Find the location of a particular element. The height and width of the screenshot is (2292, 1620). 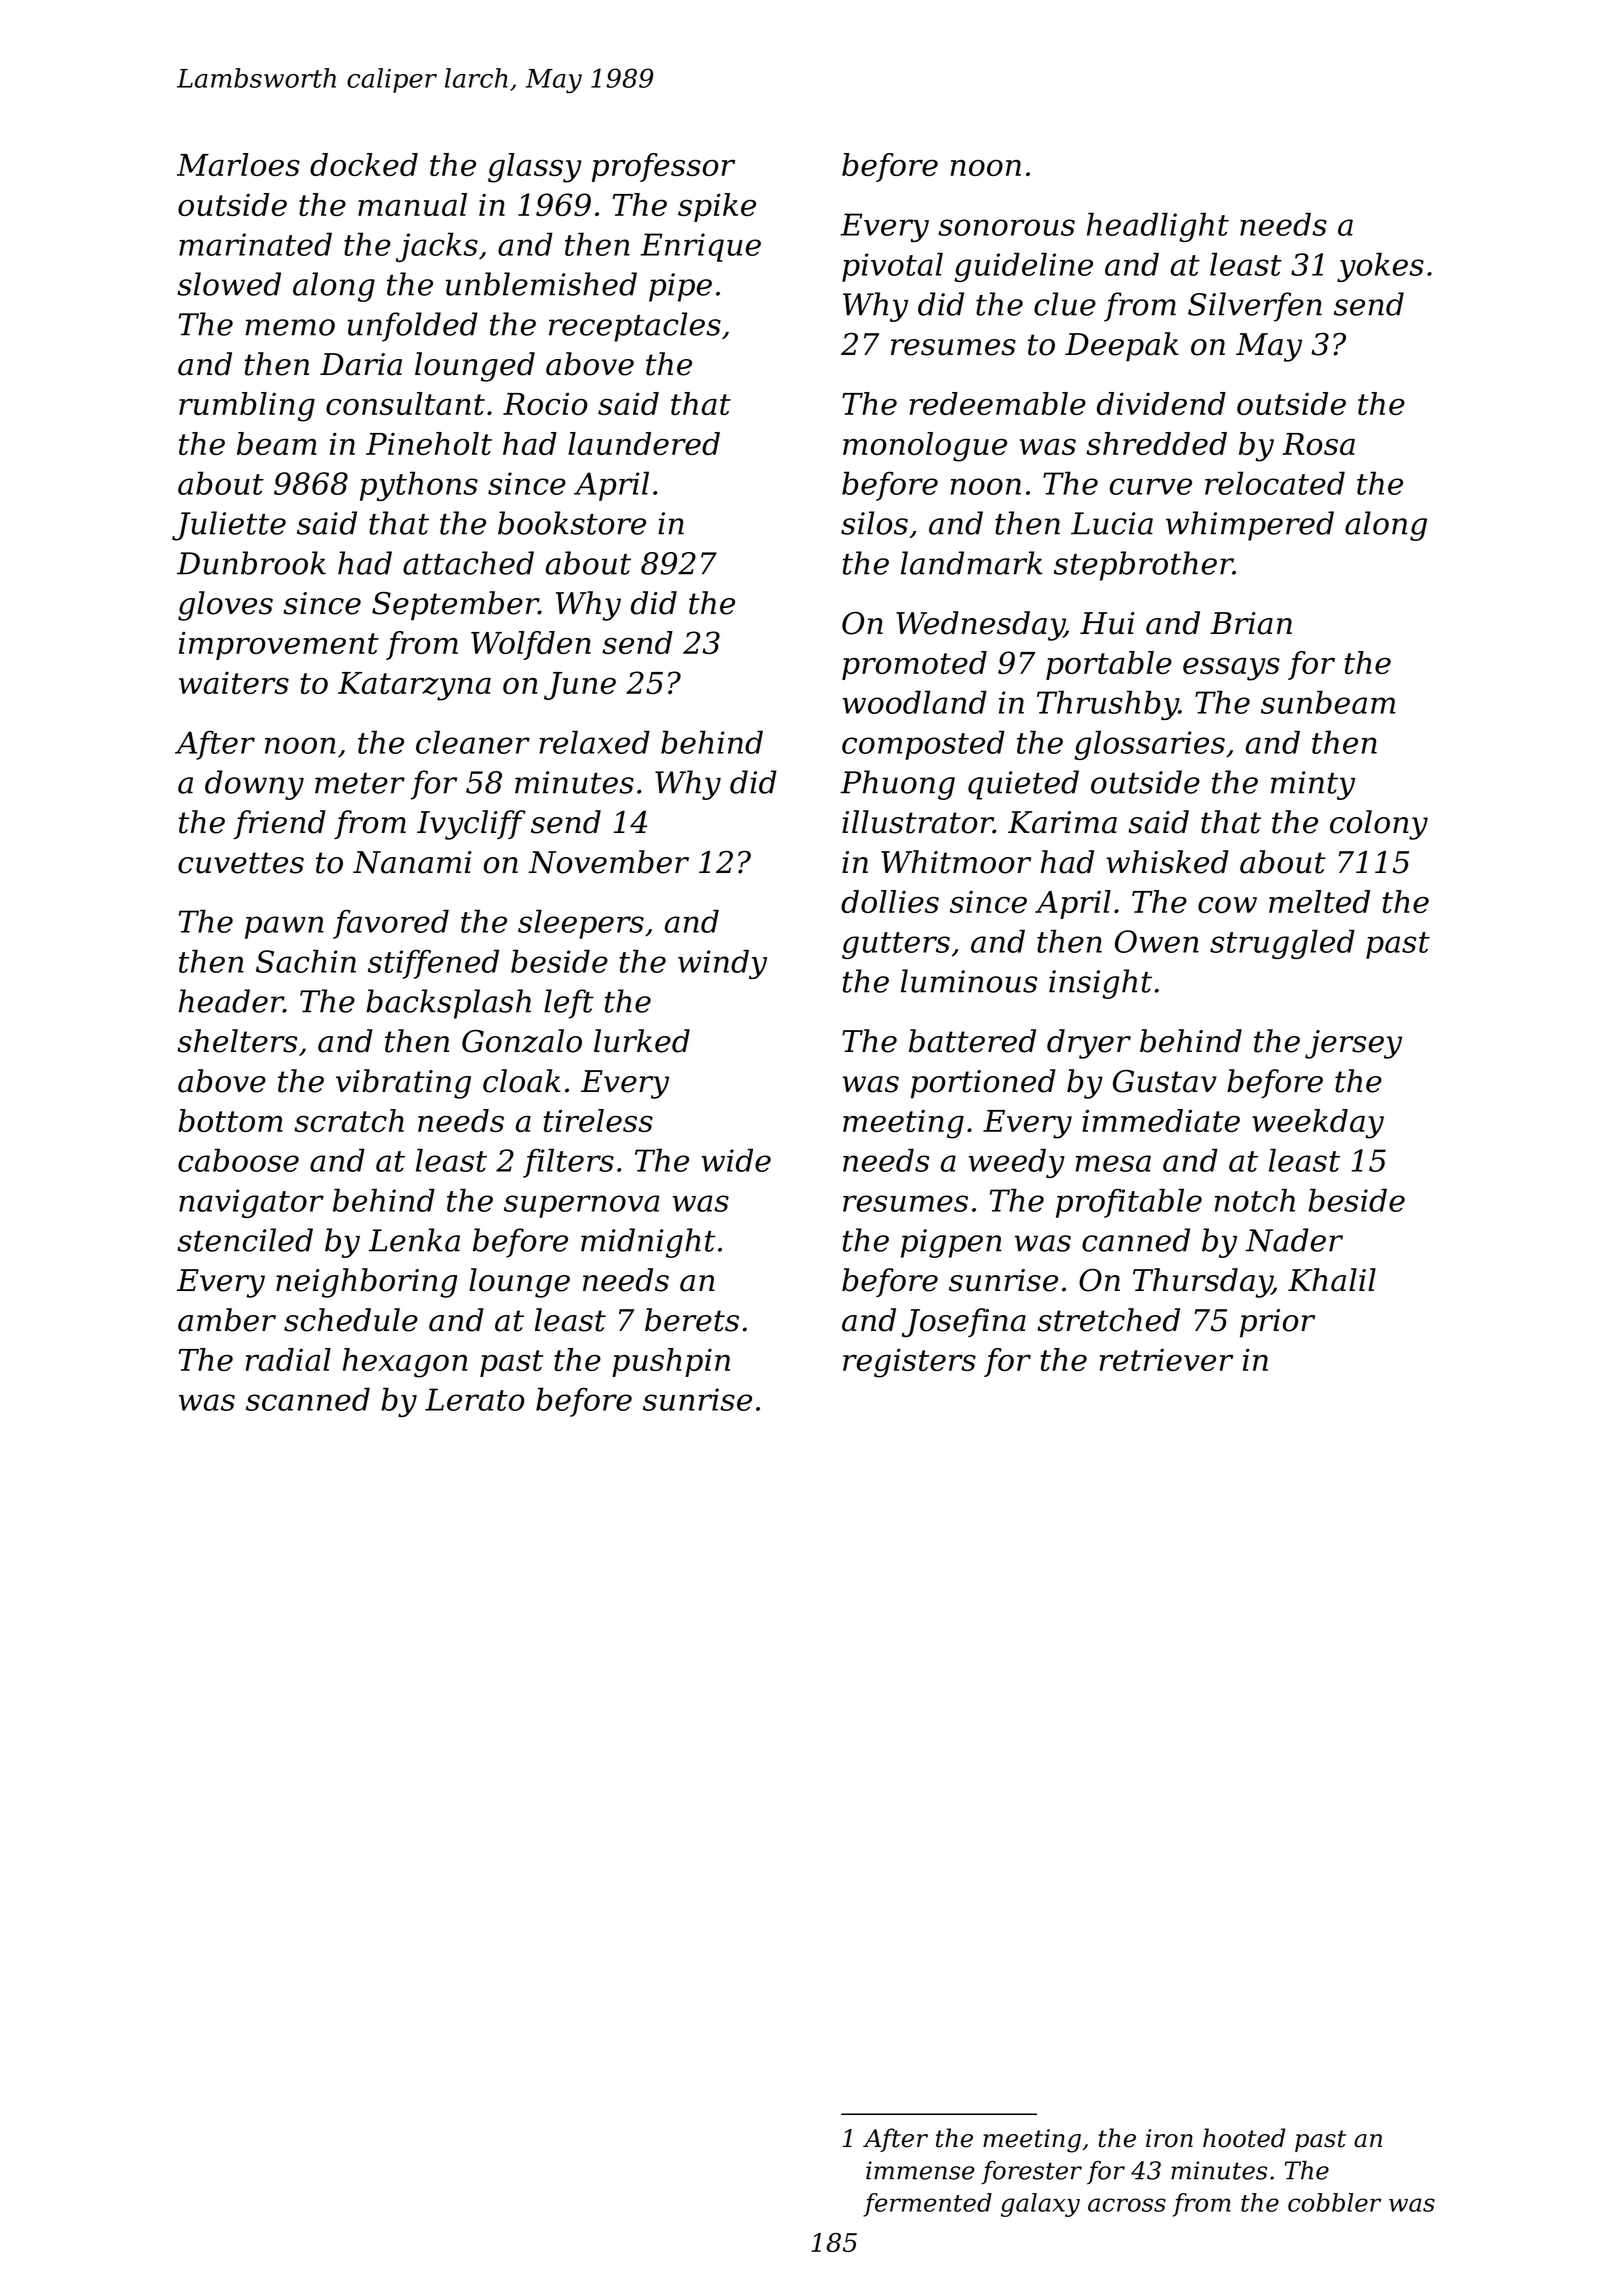

sonorous is located at coordinates (1006, 227).
